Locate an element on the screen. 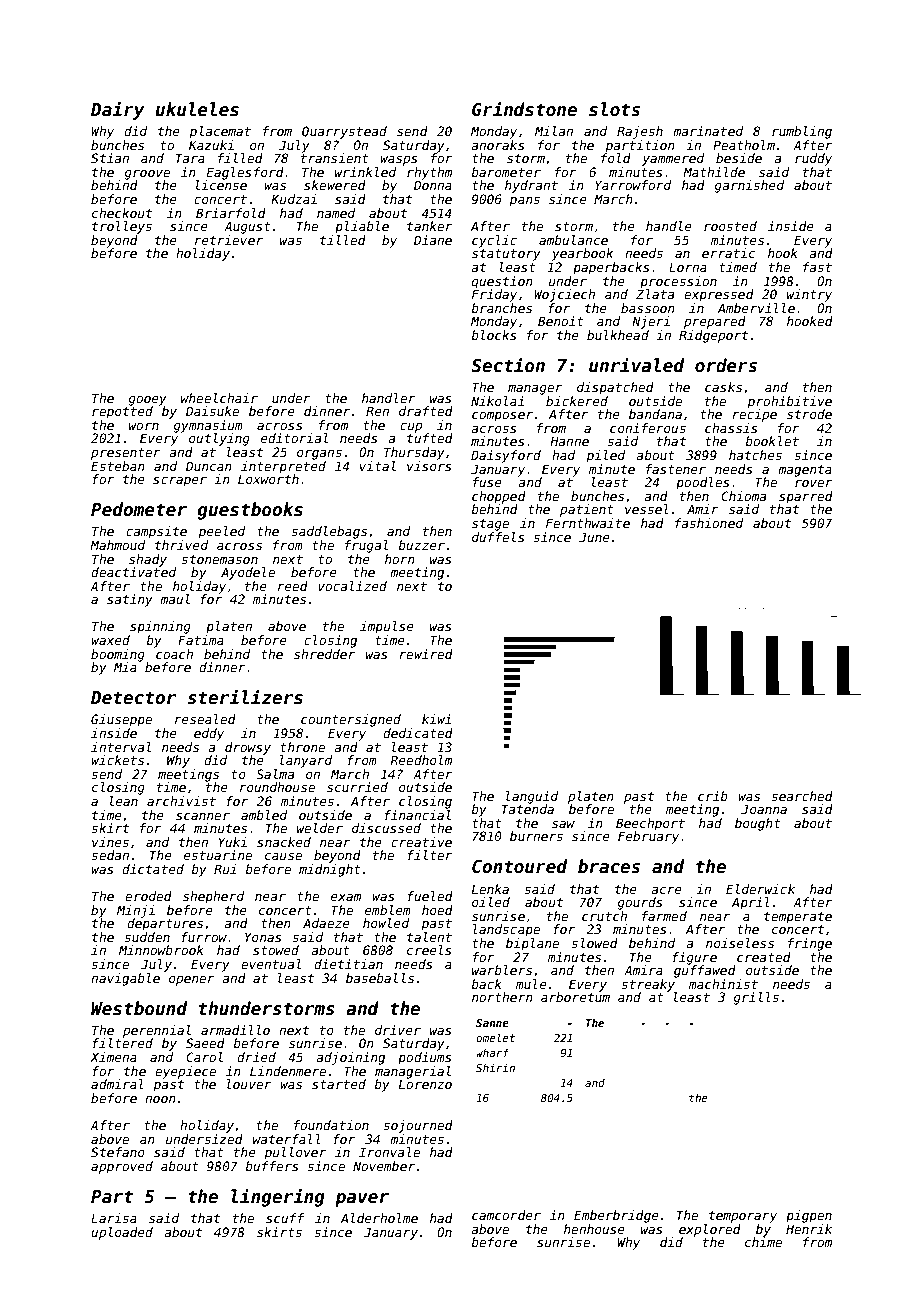 This screenshot has height=1308, width=924. burners is located at coordinates (536, 836).
